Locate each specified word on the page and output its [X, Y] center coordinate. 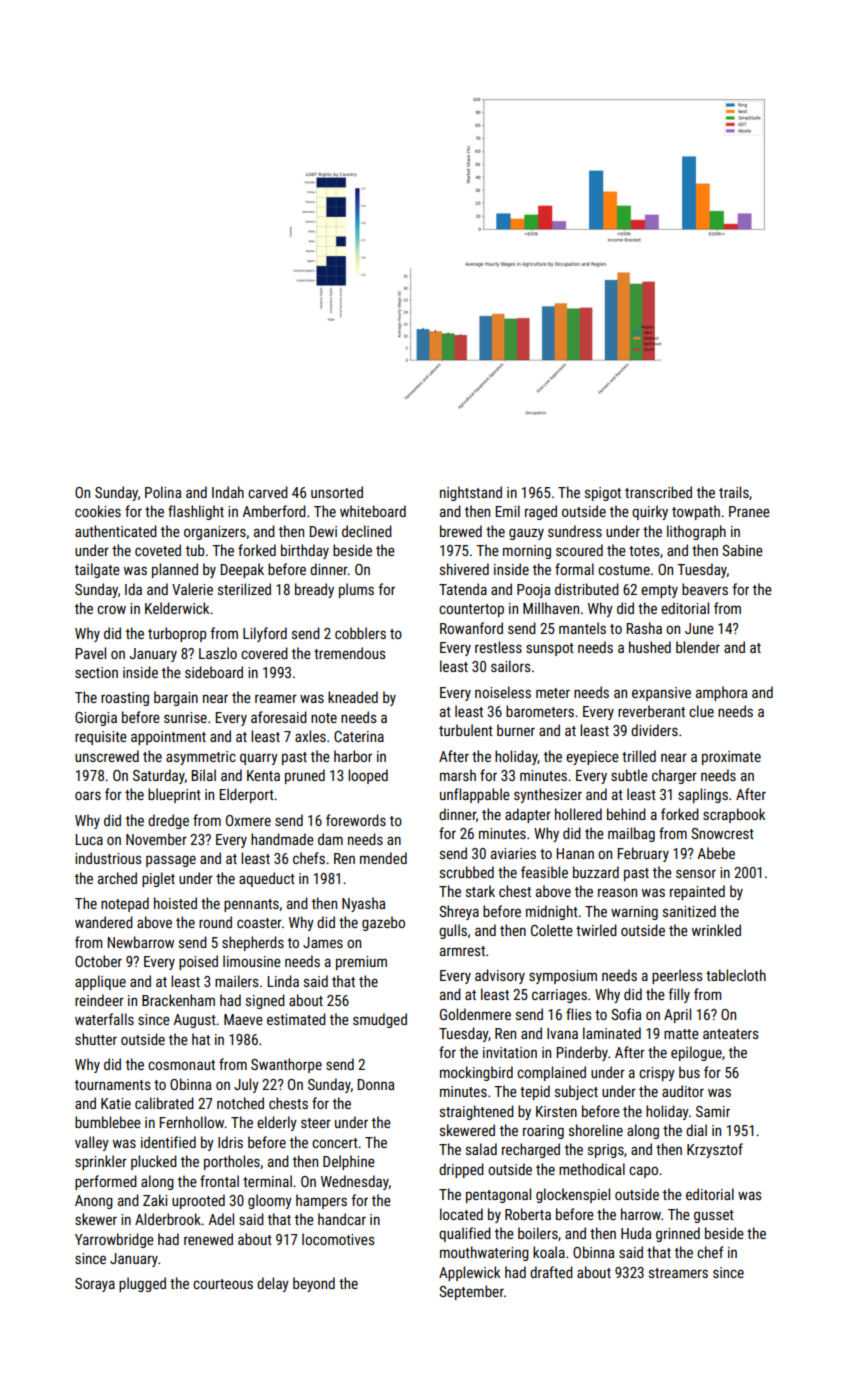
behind [626, 814]
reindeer [99, 1000]
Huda [636, 1233]
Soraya [95, 1285]
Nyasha [363, 904]
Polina [163, 492]
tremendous [350, 653]
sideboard [214, 672]
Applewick [469, 1273]
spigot [603, 494]
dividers [654, 730]
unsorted [337, 492]
